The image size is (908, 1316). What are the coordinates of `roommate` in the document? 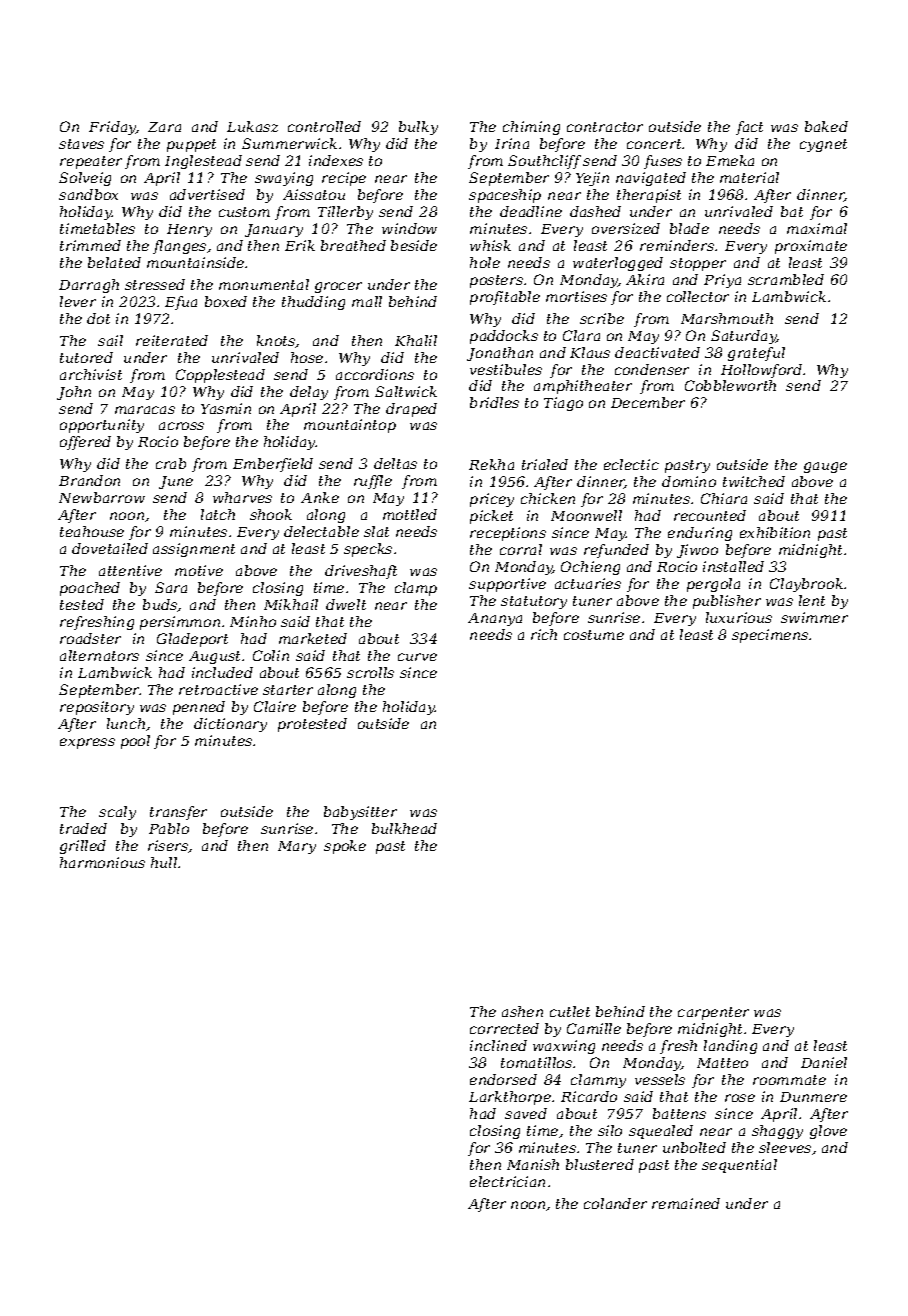 It's located at (789, 1080).
